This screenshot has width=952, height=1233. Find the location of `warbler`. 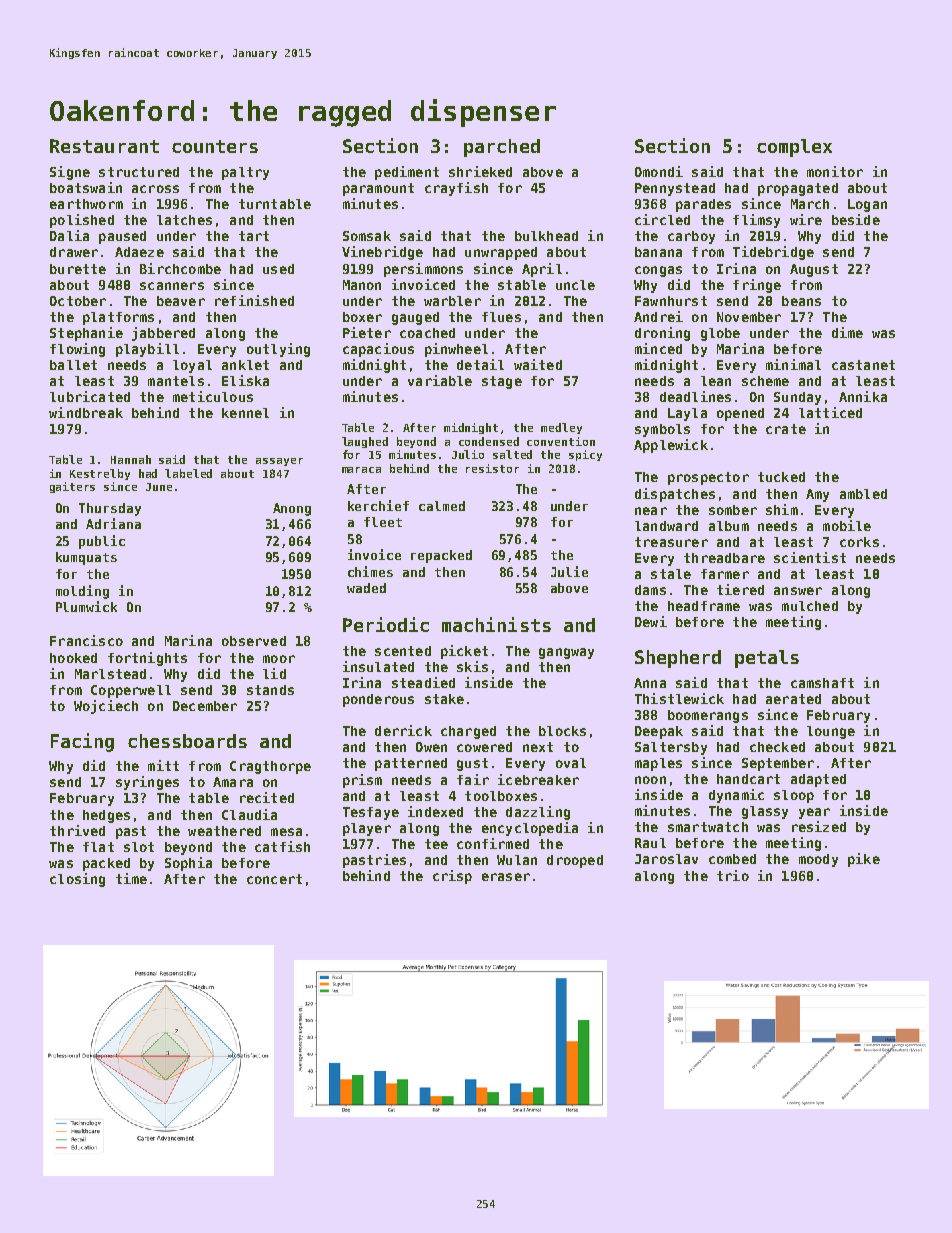

warbler is located at coordinates (452, 301).
